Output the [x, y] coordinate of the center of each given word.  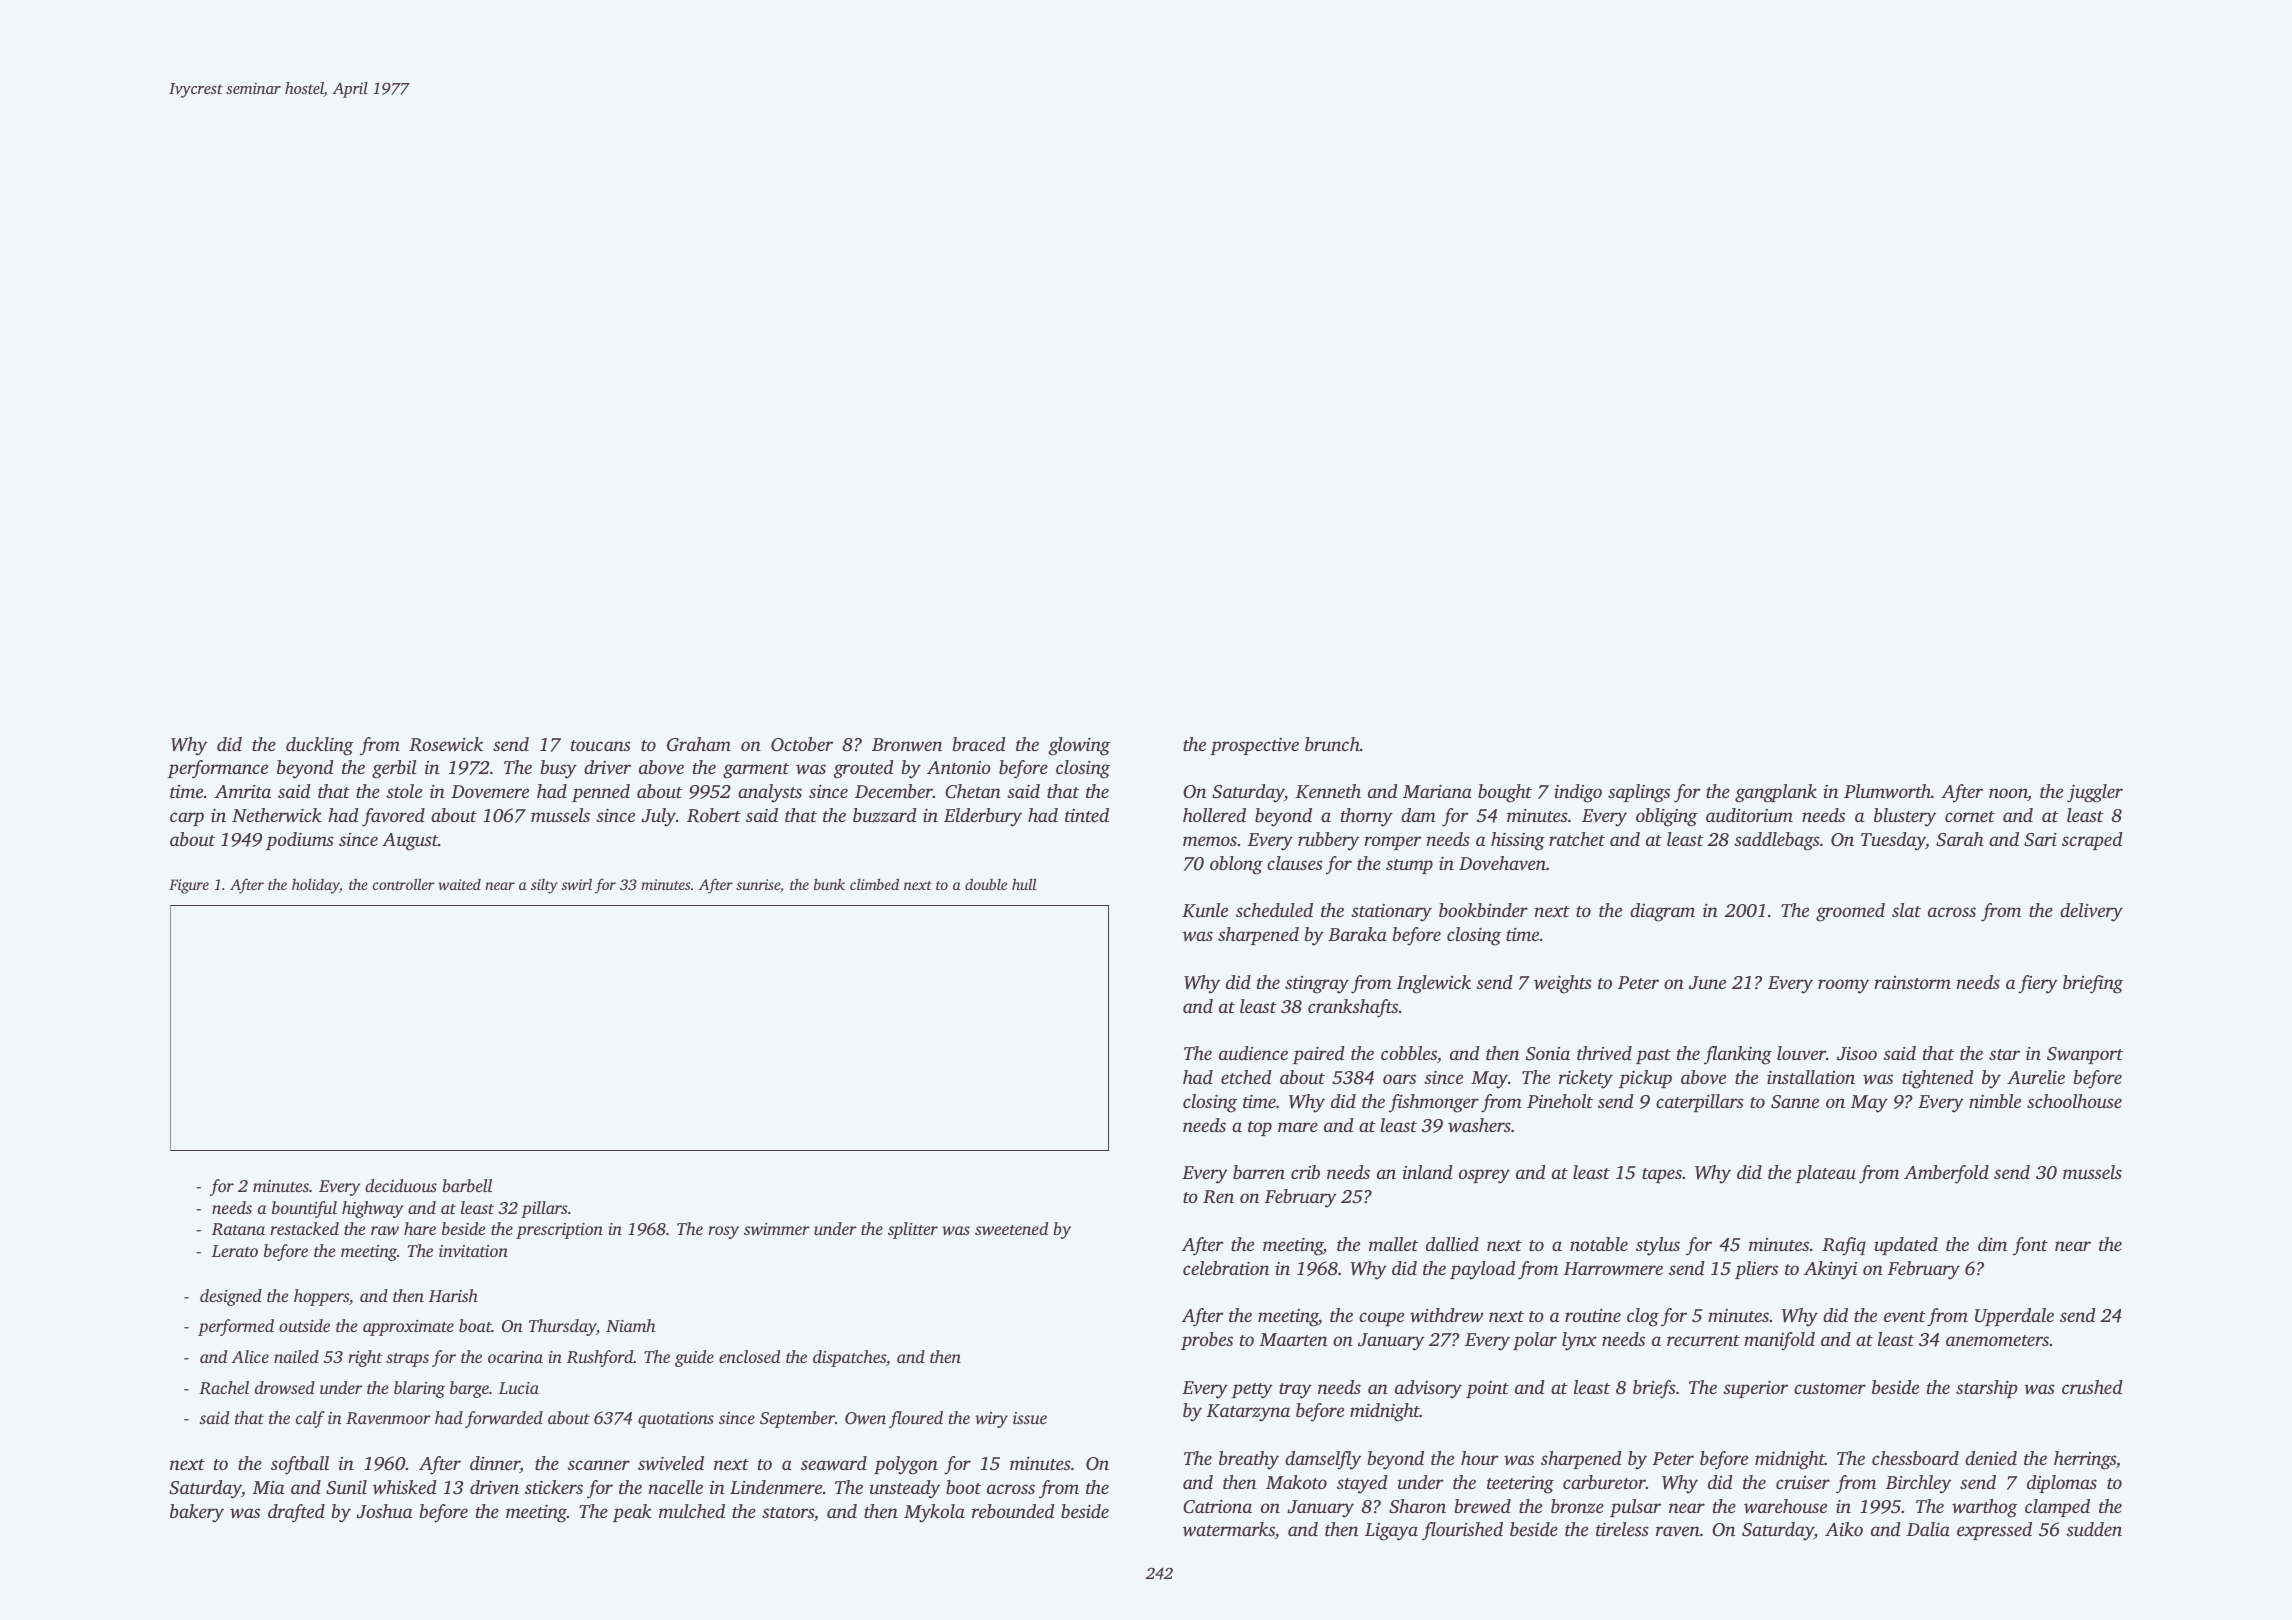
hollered [1214, 815]
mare [1298, 1127]
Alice [250, 1356]
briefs [1654, 1389]
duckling [319, 746]
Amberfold [1946, 1174]
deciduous [401, 1185]
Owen [865, 1418]
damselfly [1323, 1460]
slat [1906, 910]
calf [310, 1419]
